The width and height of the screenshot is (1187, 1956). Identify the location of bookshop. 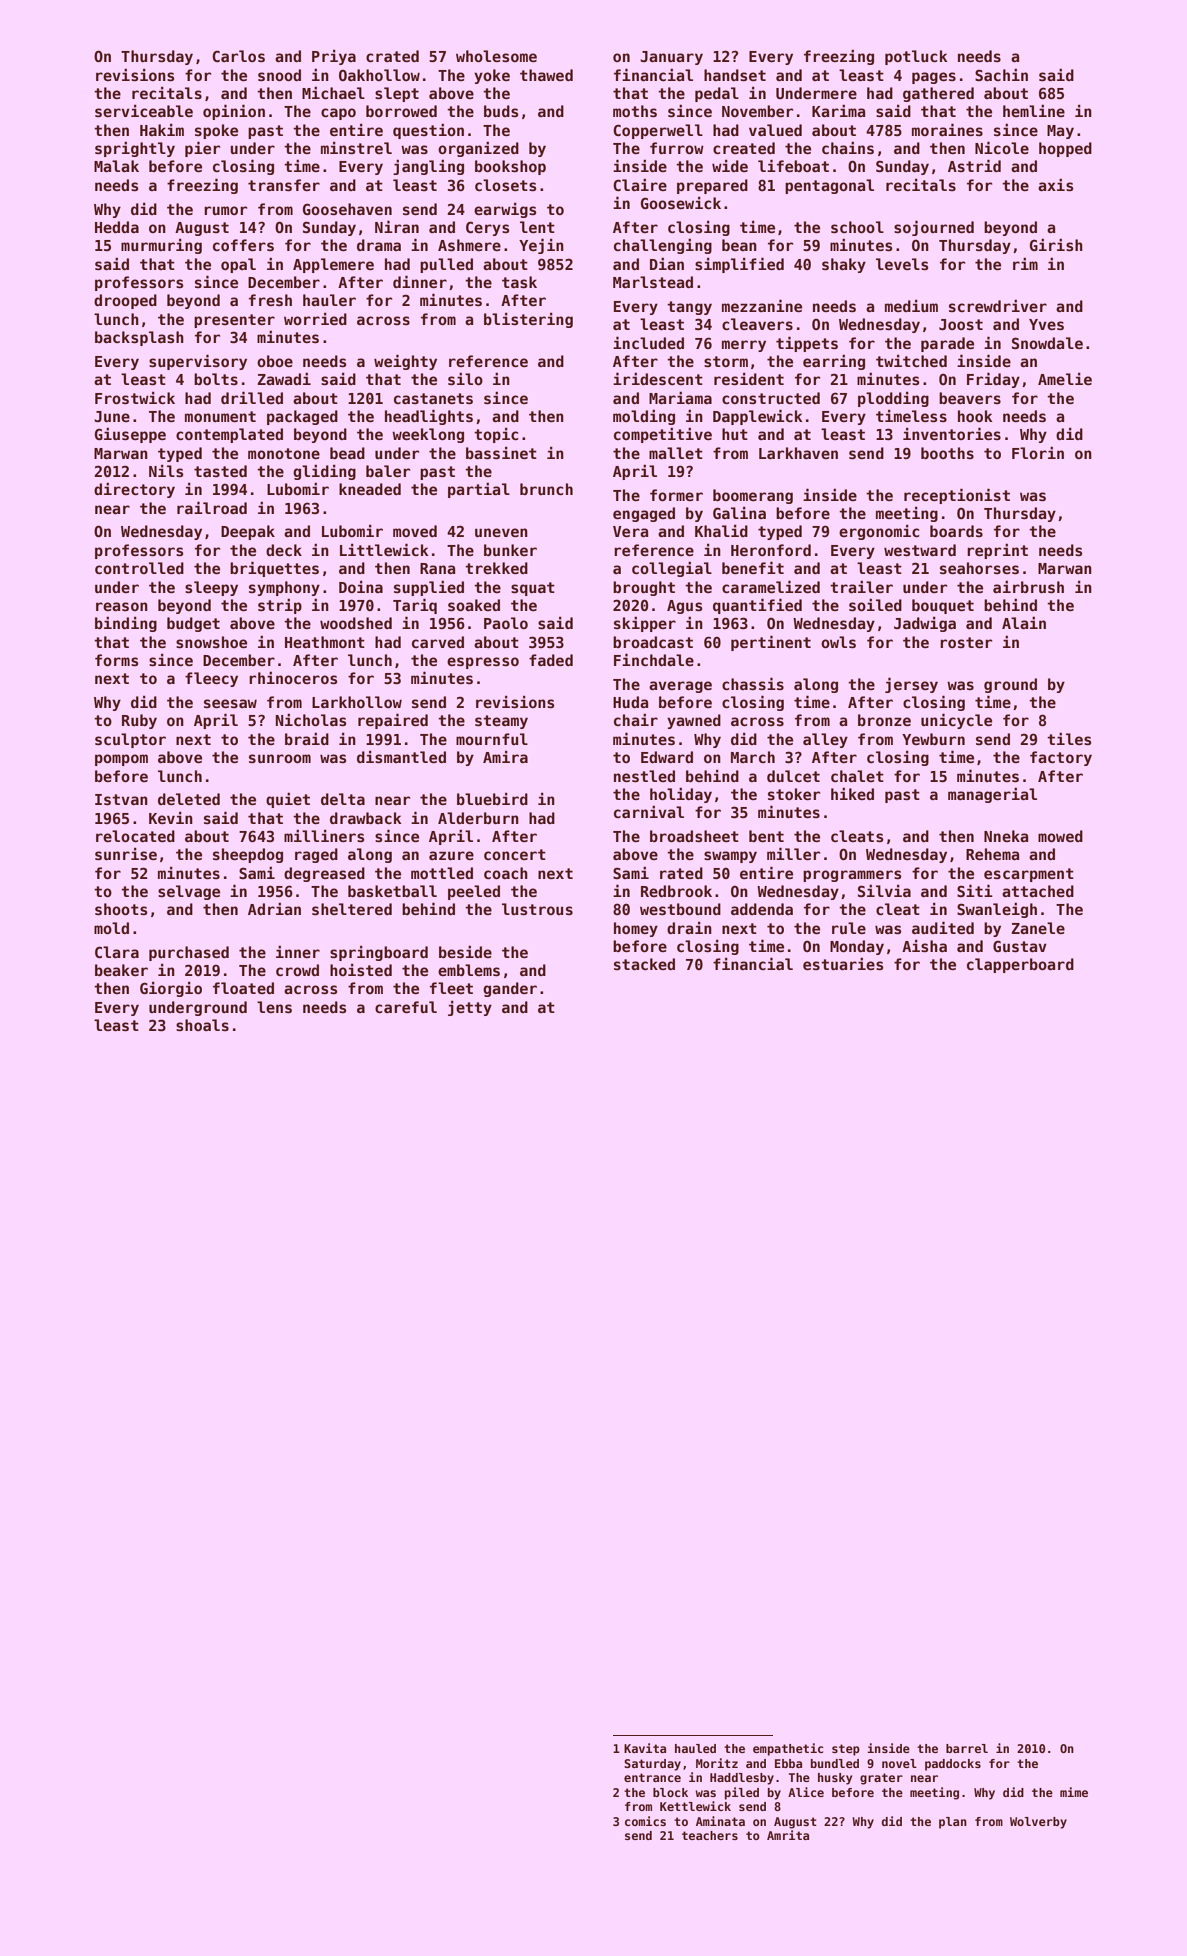
(510, 167).
